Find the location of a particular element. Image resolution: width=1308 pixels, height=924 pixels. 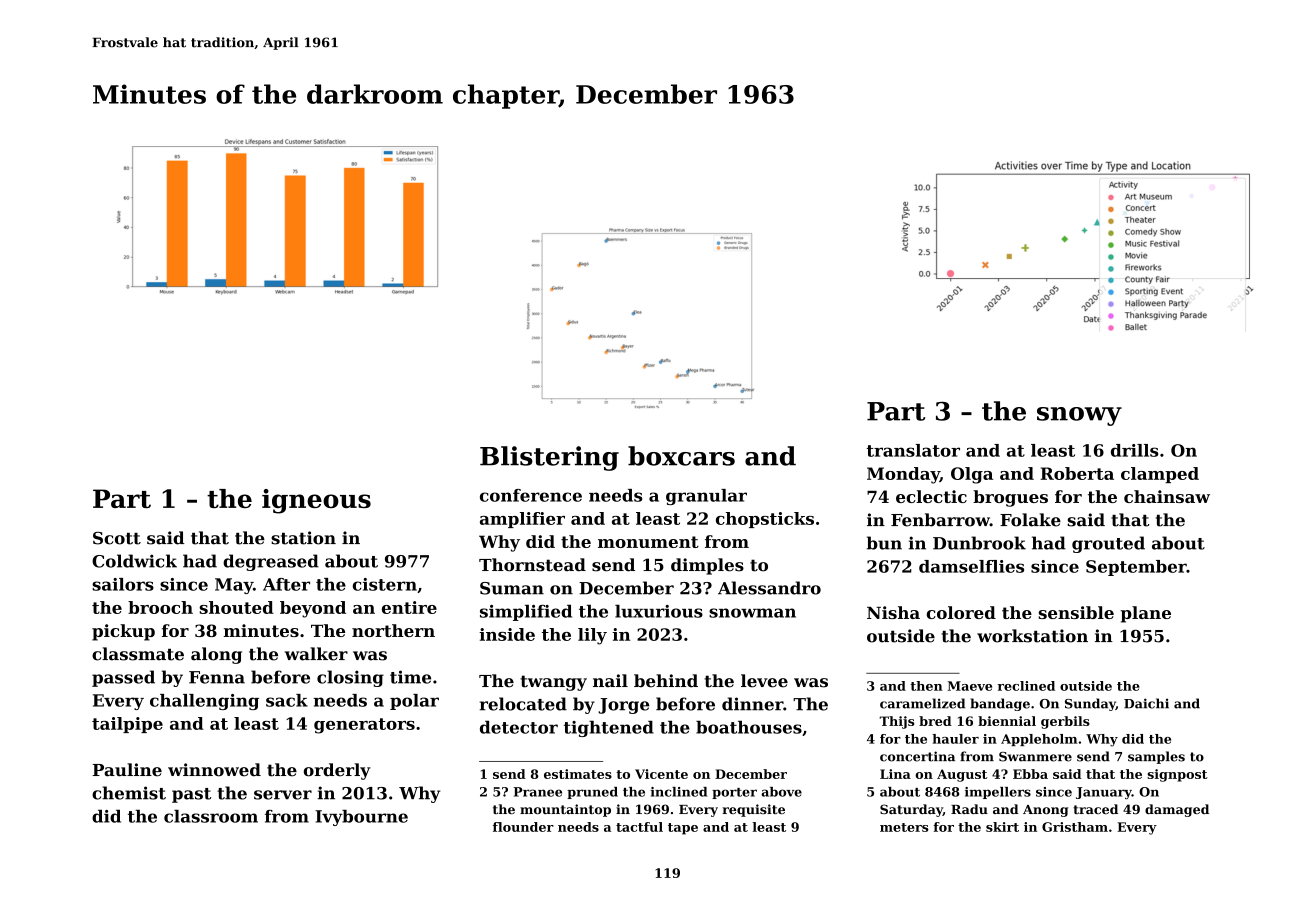

twangy is located at coordinates (553, 683).
